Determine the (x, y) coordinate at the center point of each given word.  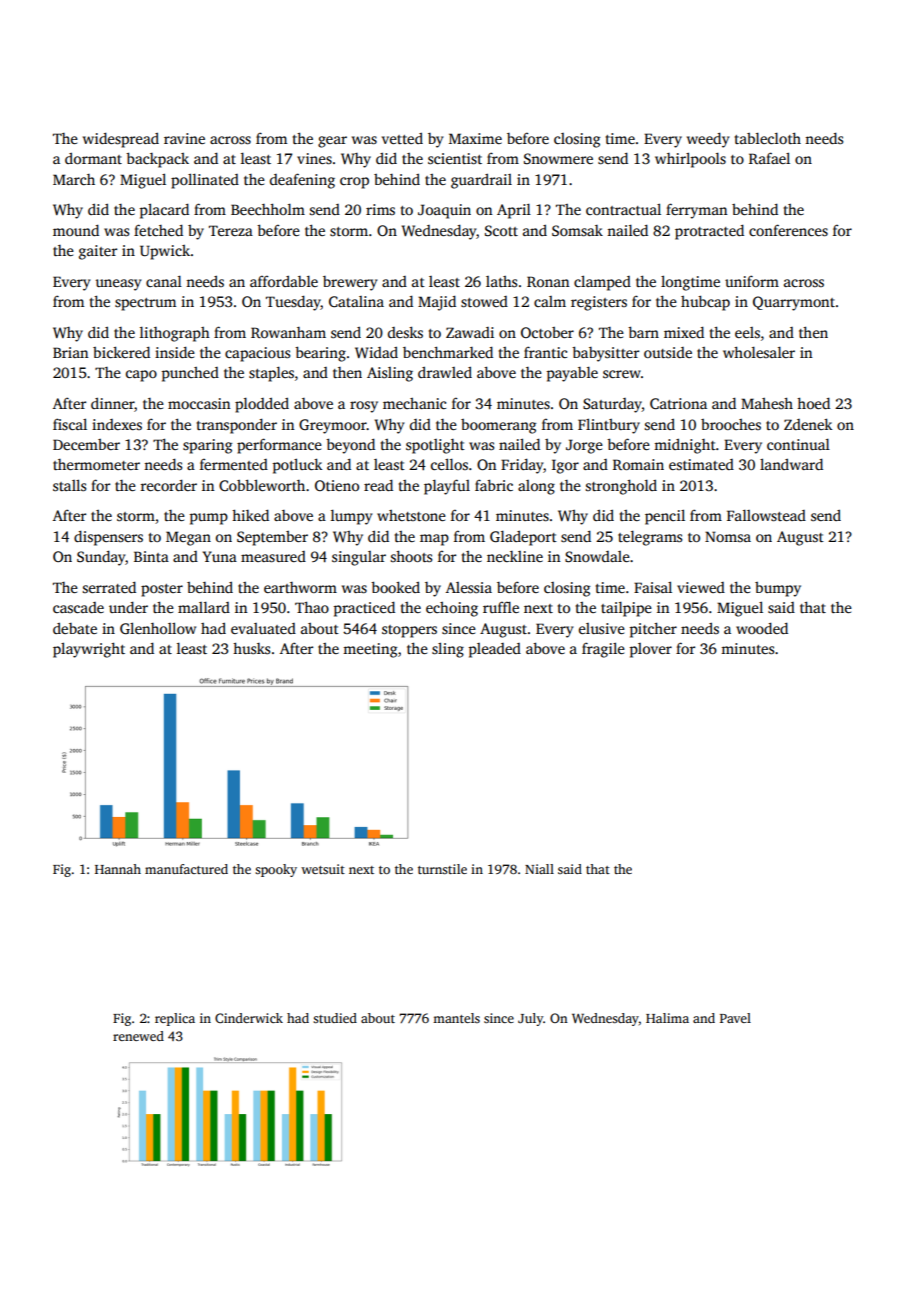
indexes (117, 424)
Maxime (475, 138)
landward (791, 464)
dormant (93, 158)
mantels (456, 1018)
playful (447, 487)
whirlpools (690, 160)
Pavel (735, 1018)
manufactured (186, 869)
